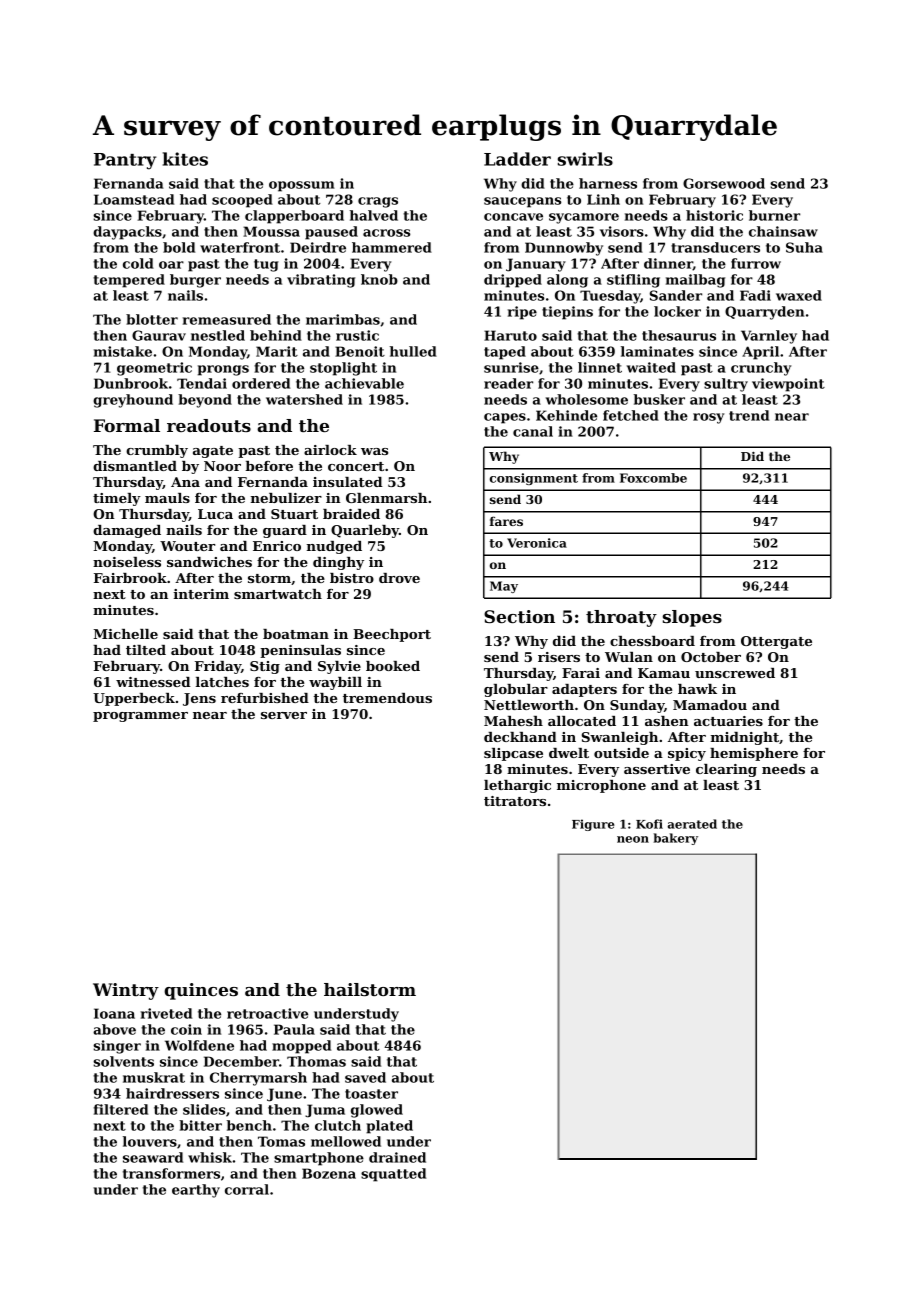 This screenshot has width=924, height=1314. I want to click on hammered, so click(392, 247).
